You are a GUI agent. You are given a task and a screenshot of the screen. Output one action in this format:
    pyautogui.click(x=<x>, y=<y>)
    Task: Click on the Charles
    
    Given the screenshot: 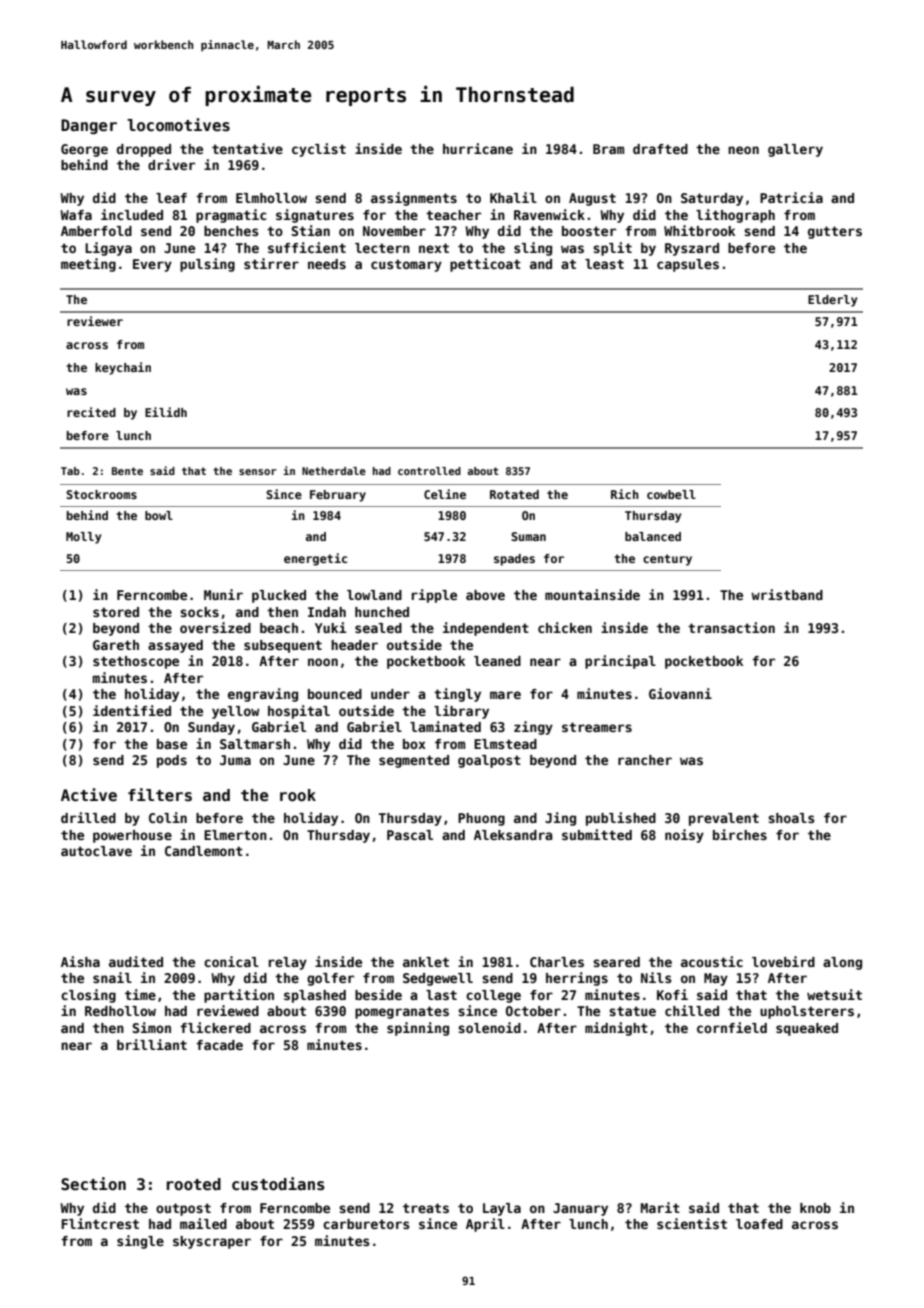 What is the action you would take?
    pyautogui.click(x=557, y=962)
